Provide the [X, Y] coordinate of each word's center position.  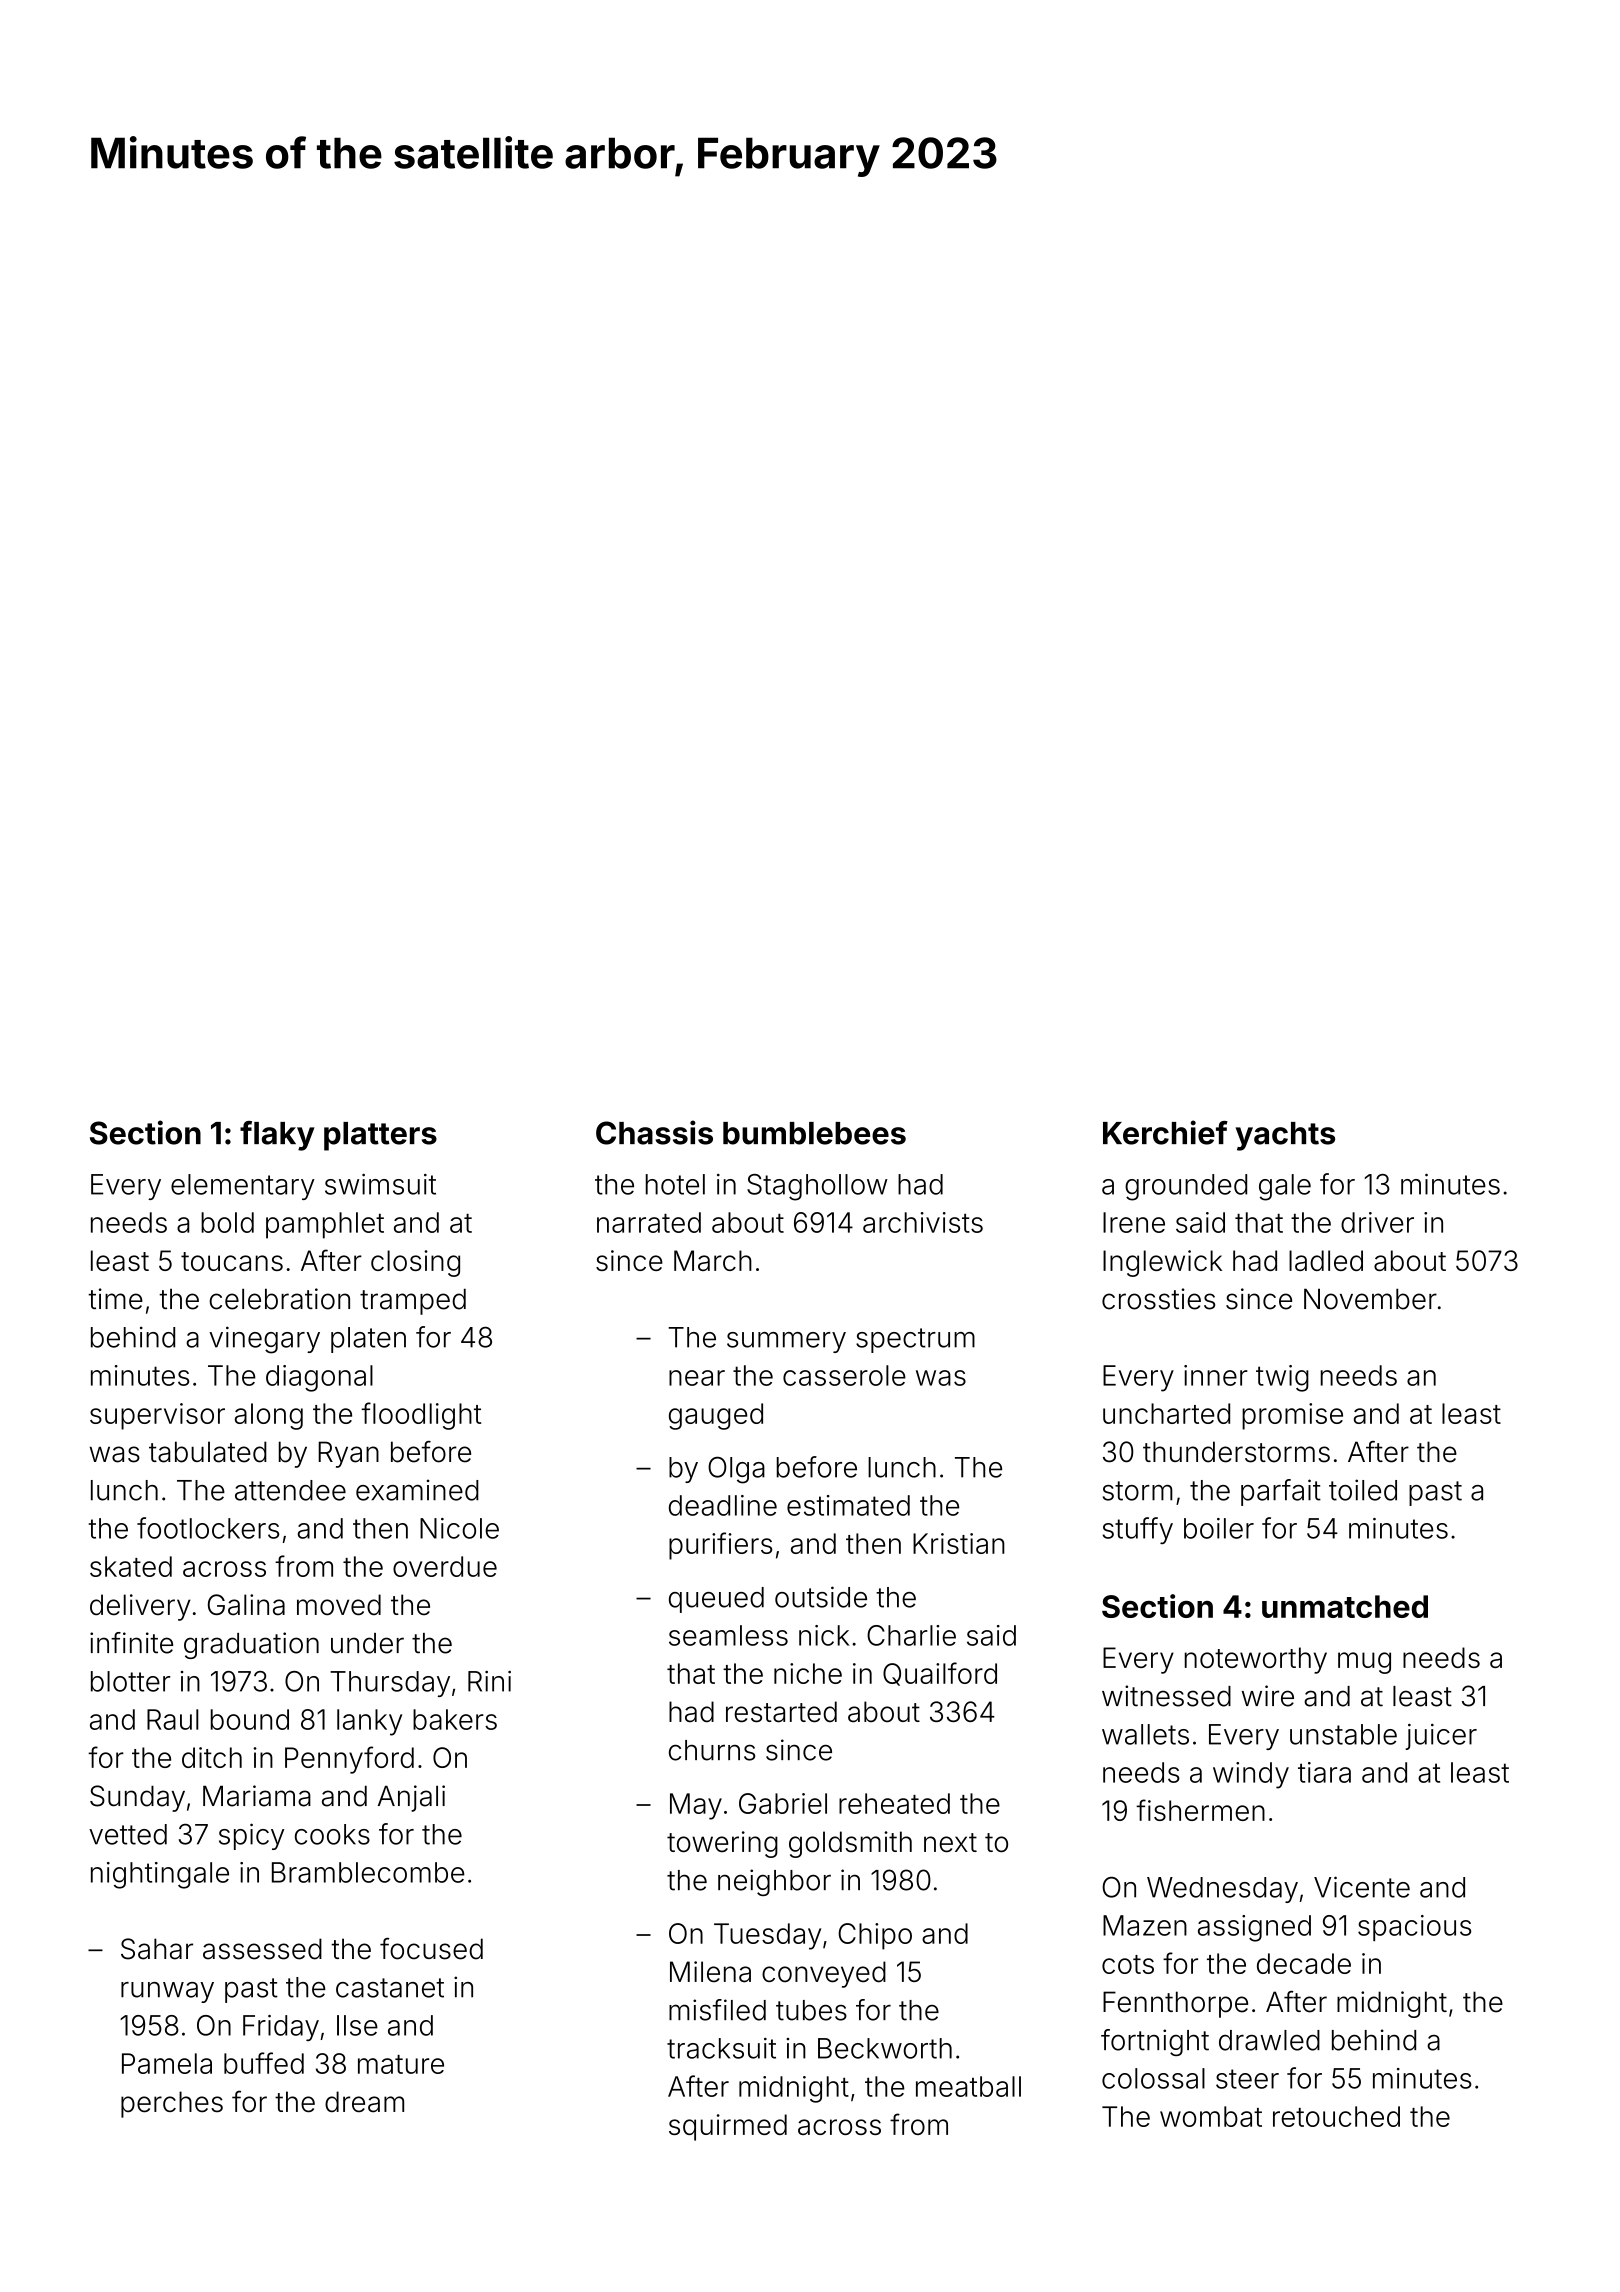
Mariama [257, 1796]
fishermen [1200, 1810]
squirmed [728, 2127]
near [697, 1378]
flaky [277, 1136]
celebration [279, 1299]
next [950, 1843]
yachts [1285, 1136]
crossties [1158, 1299]
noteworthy [1256, 1660]
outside [821, 1597]
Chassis [654, 1132]
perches [172, 2104]
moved [339, 1605]
